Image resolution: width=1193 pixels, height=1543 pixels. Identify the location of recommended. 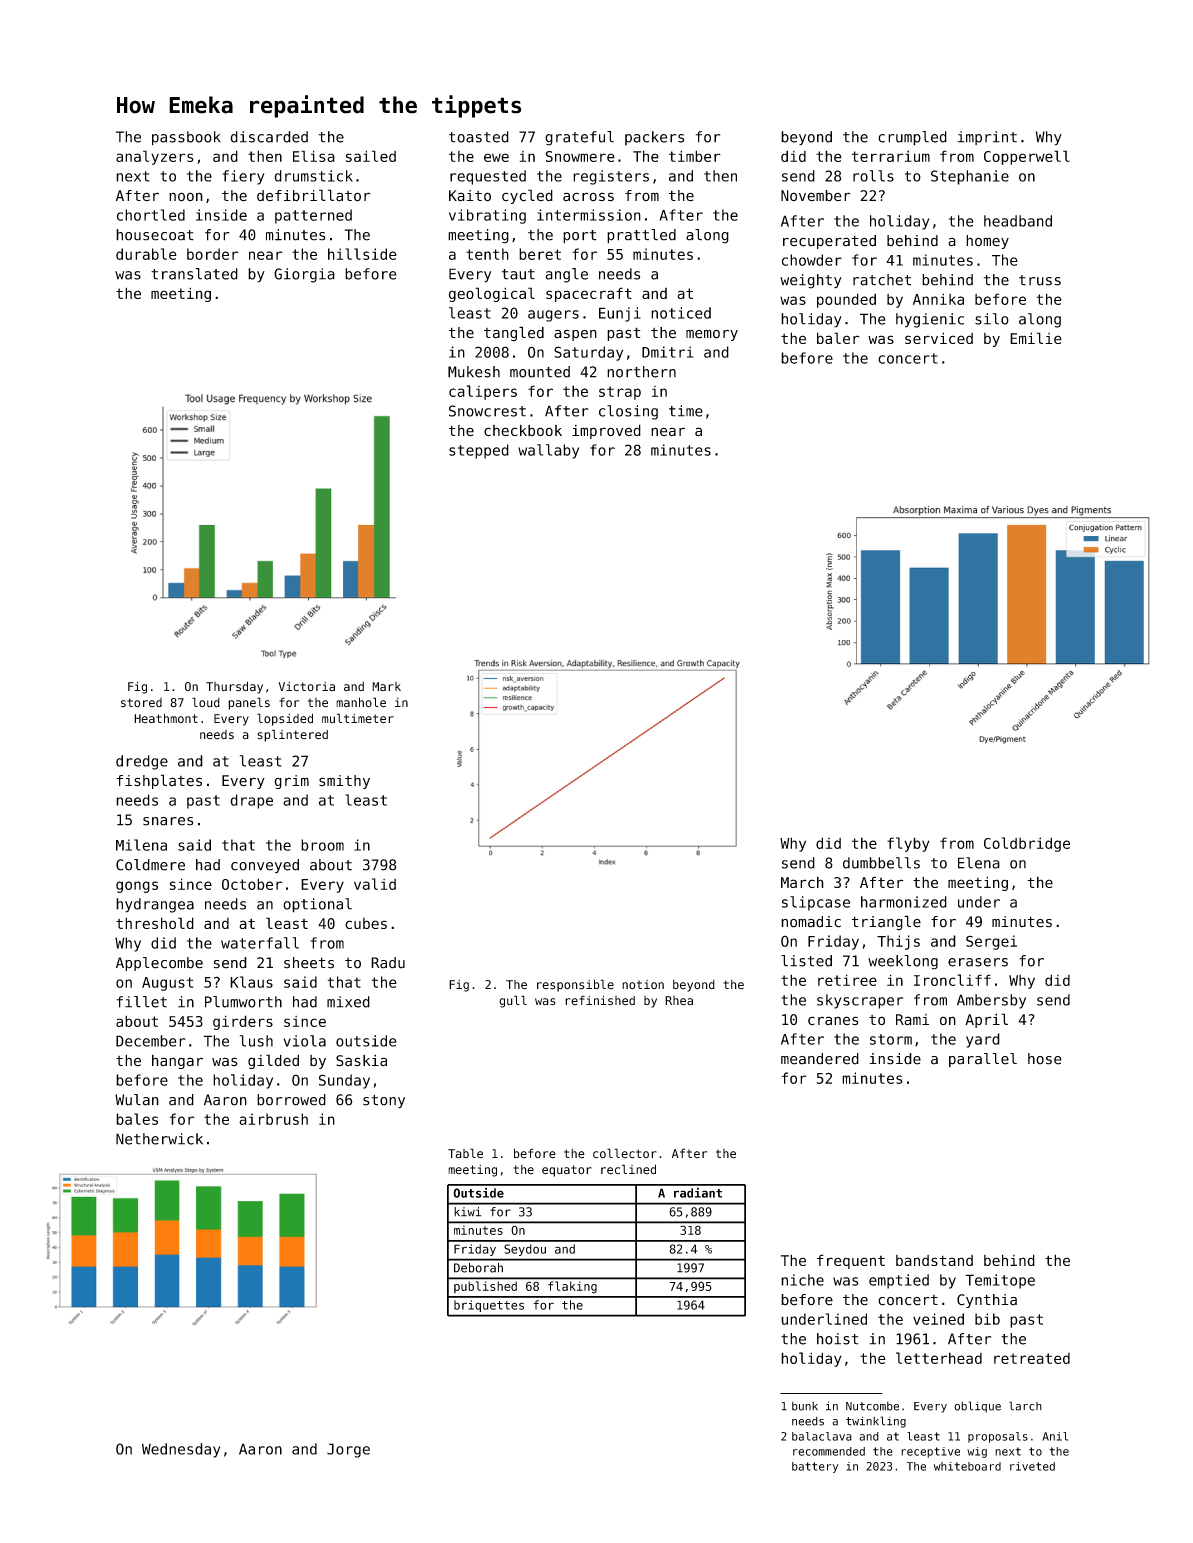
(829, 1451).
